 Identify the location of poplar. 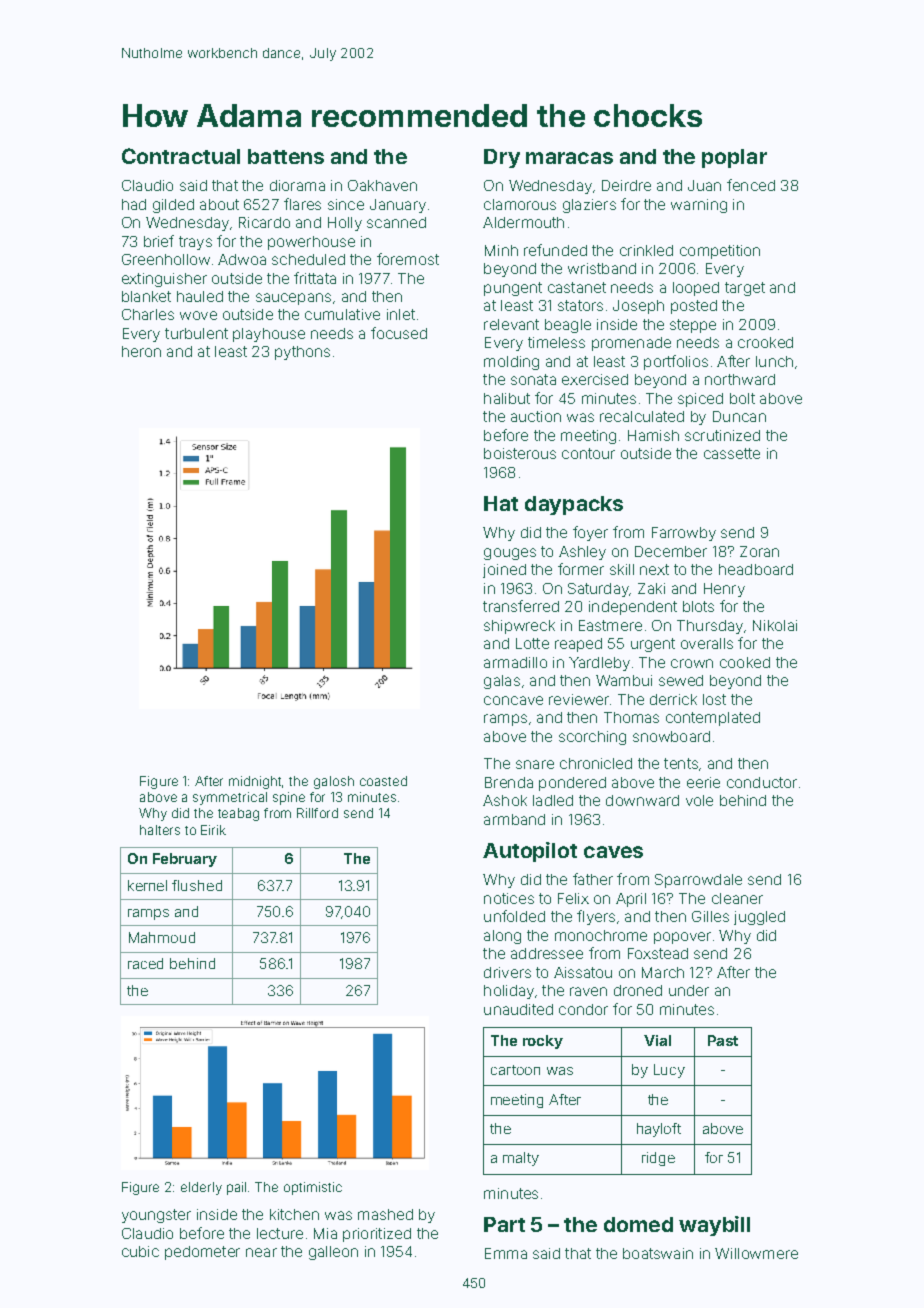
(734, 158).
